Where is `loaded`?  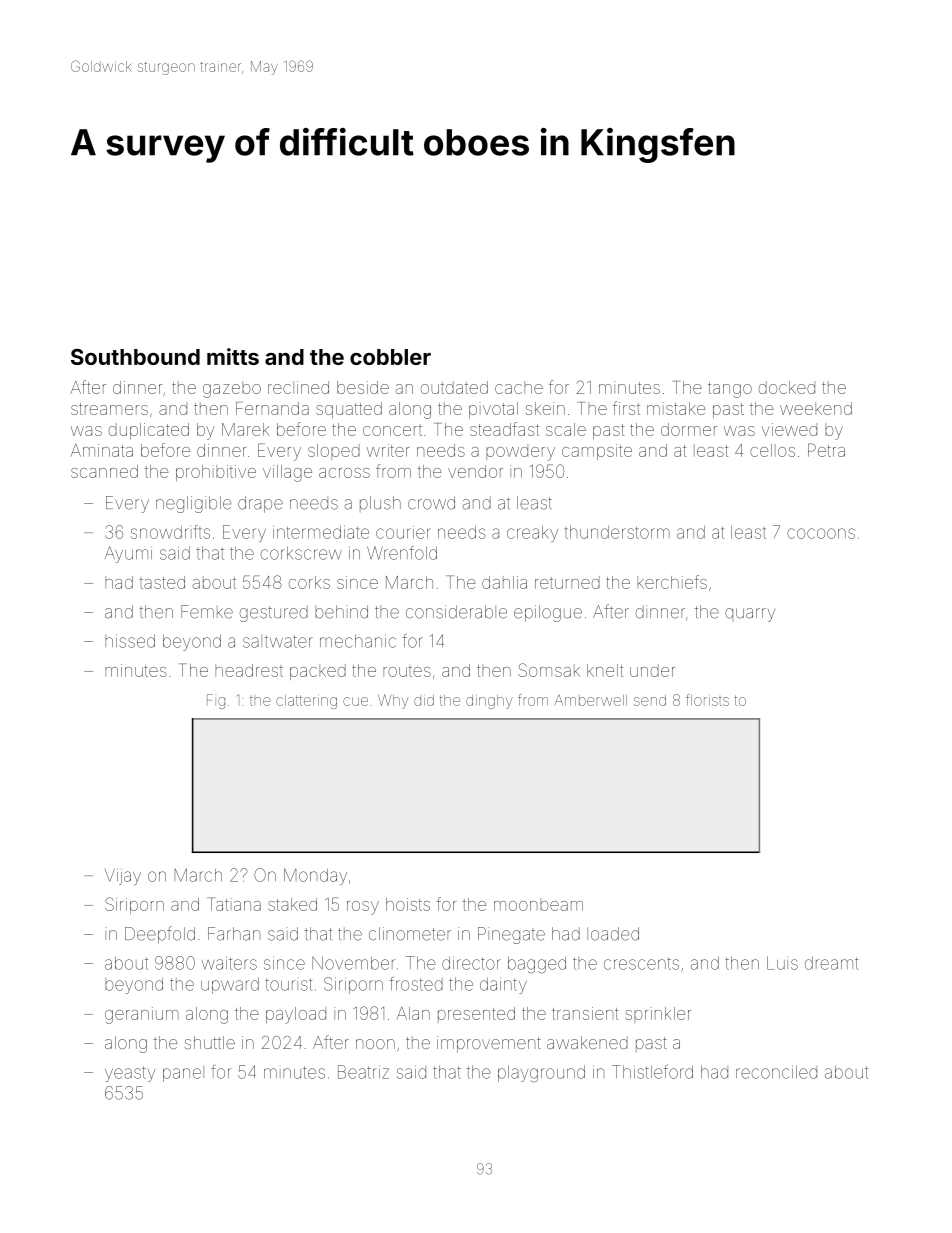
loaded is located at coordinates (613, 934).
